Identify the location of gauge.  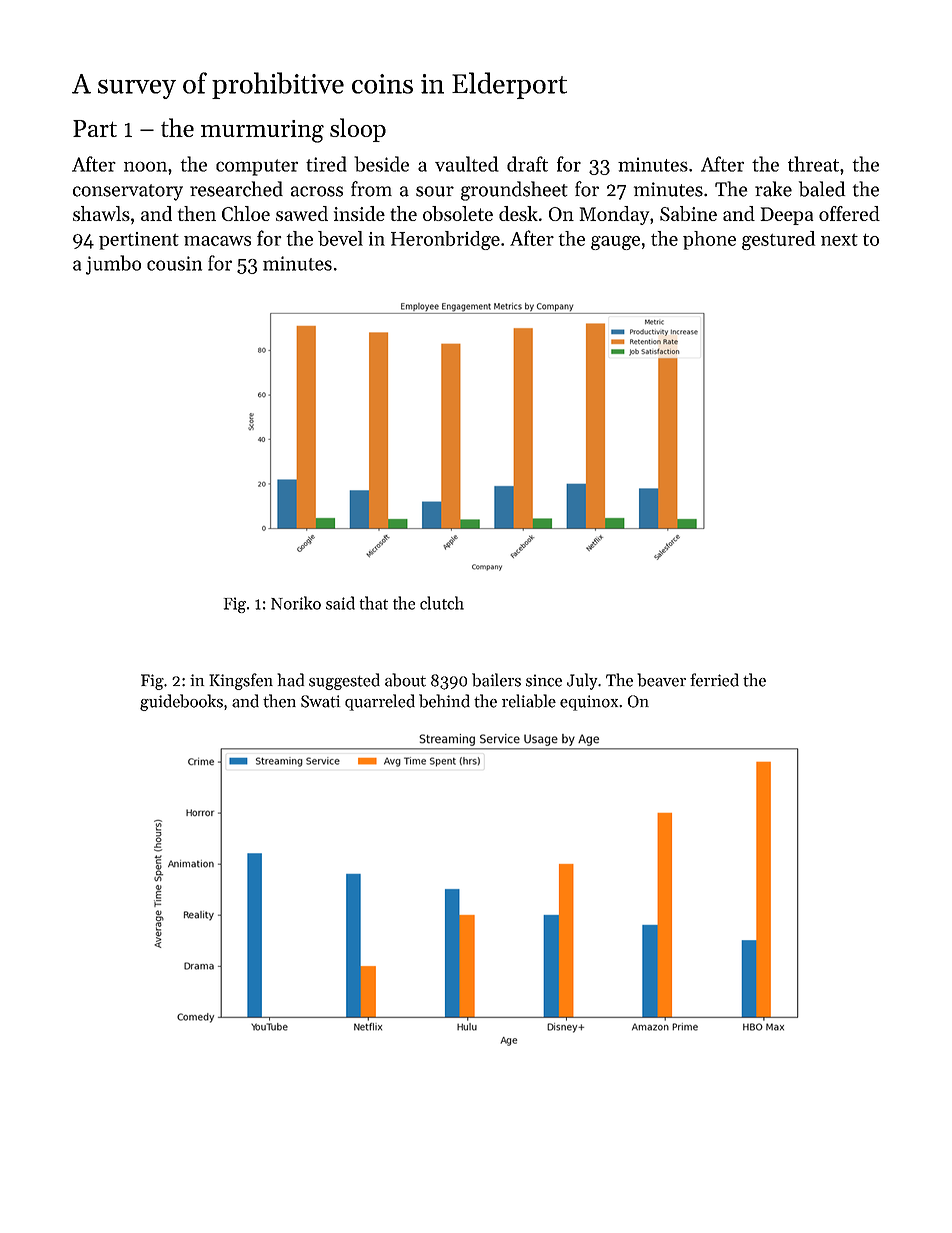
(615, 243).
